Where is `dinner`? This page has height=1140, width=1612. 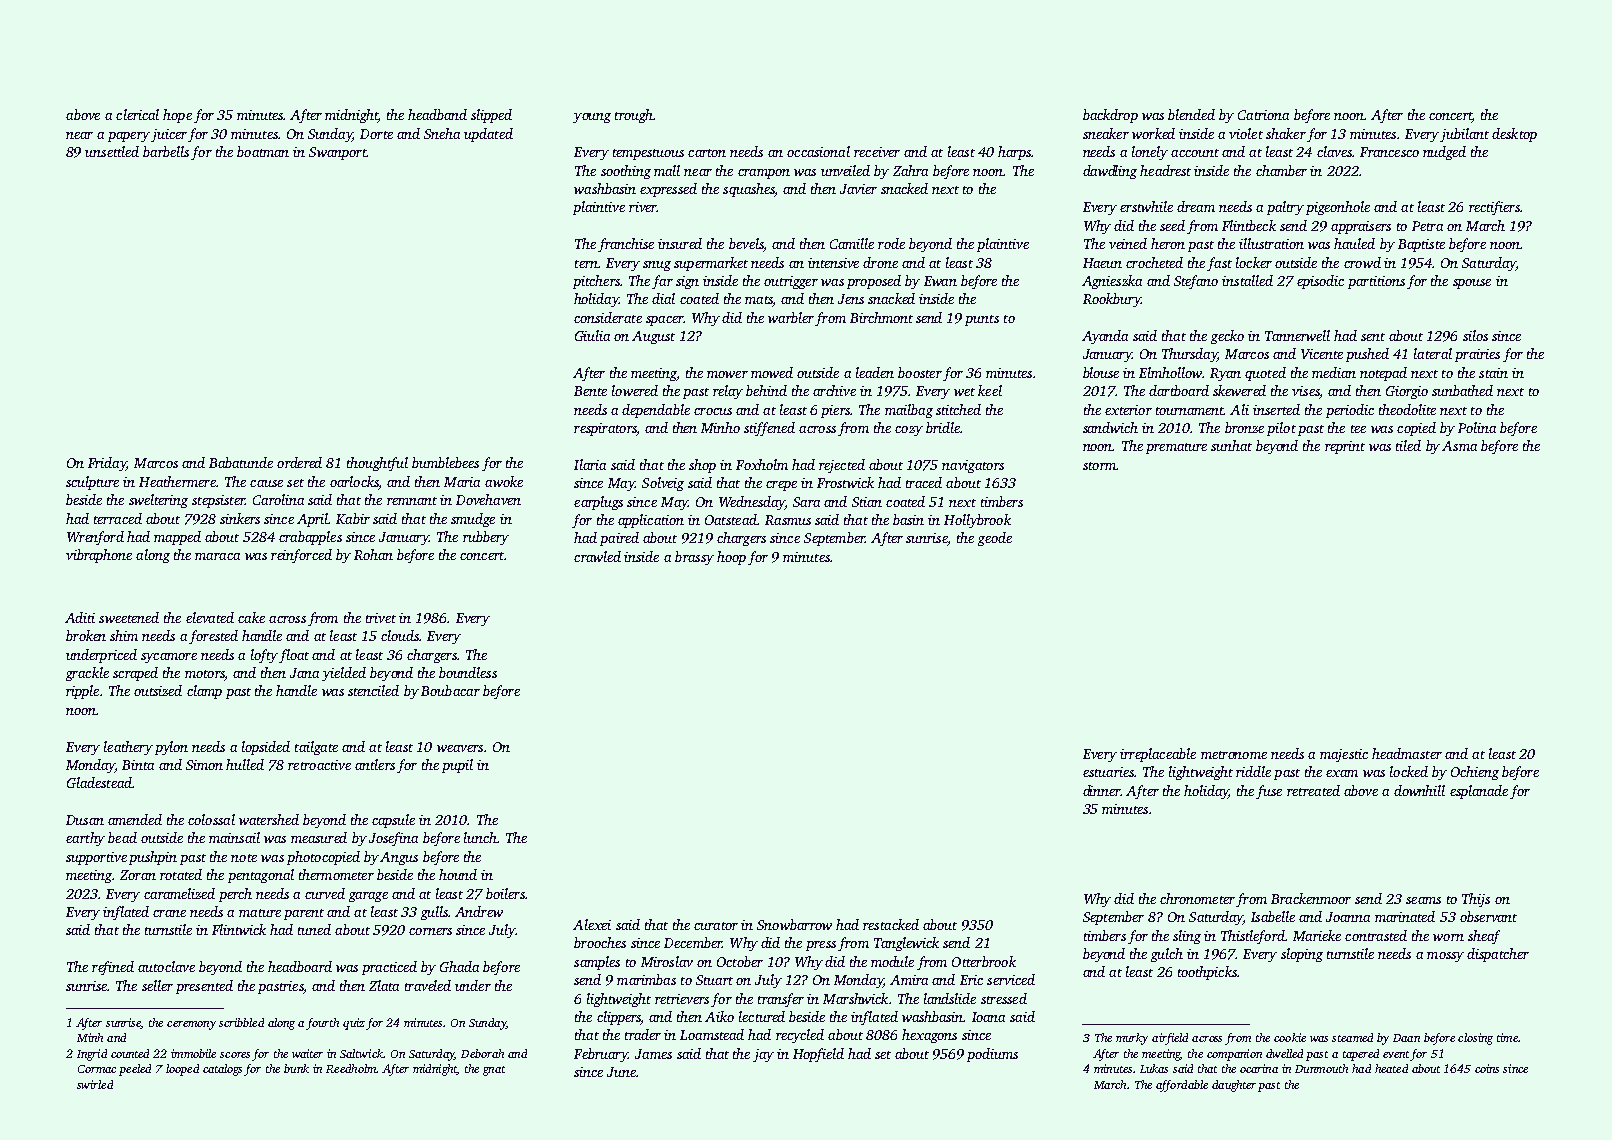 dinner is located at coordinates (1102, 790).
